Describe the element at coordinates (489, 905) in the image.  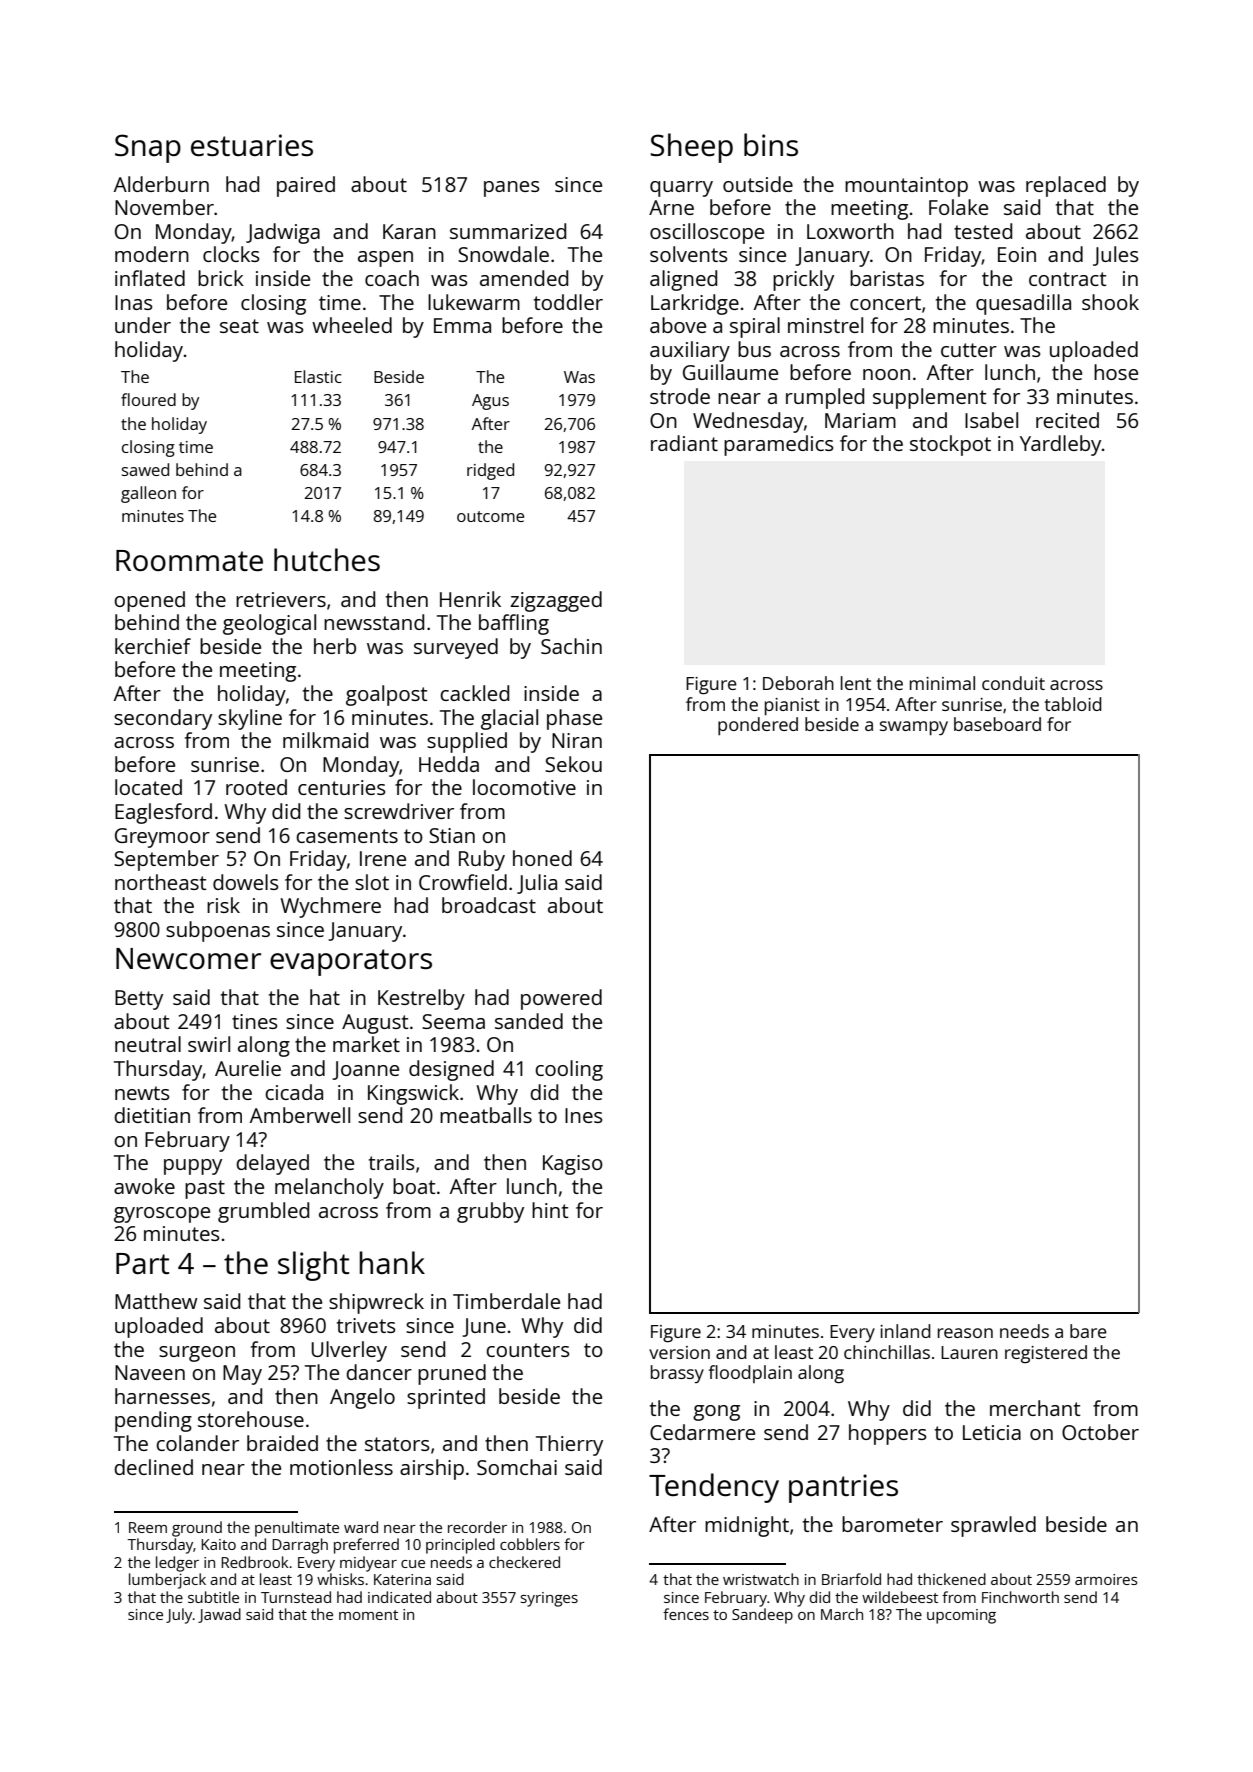
I see `broadcast` at that location.
